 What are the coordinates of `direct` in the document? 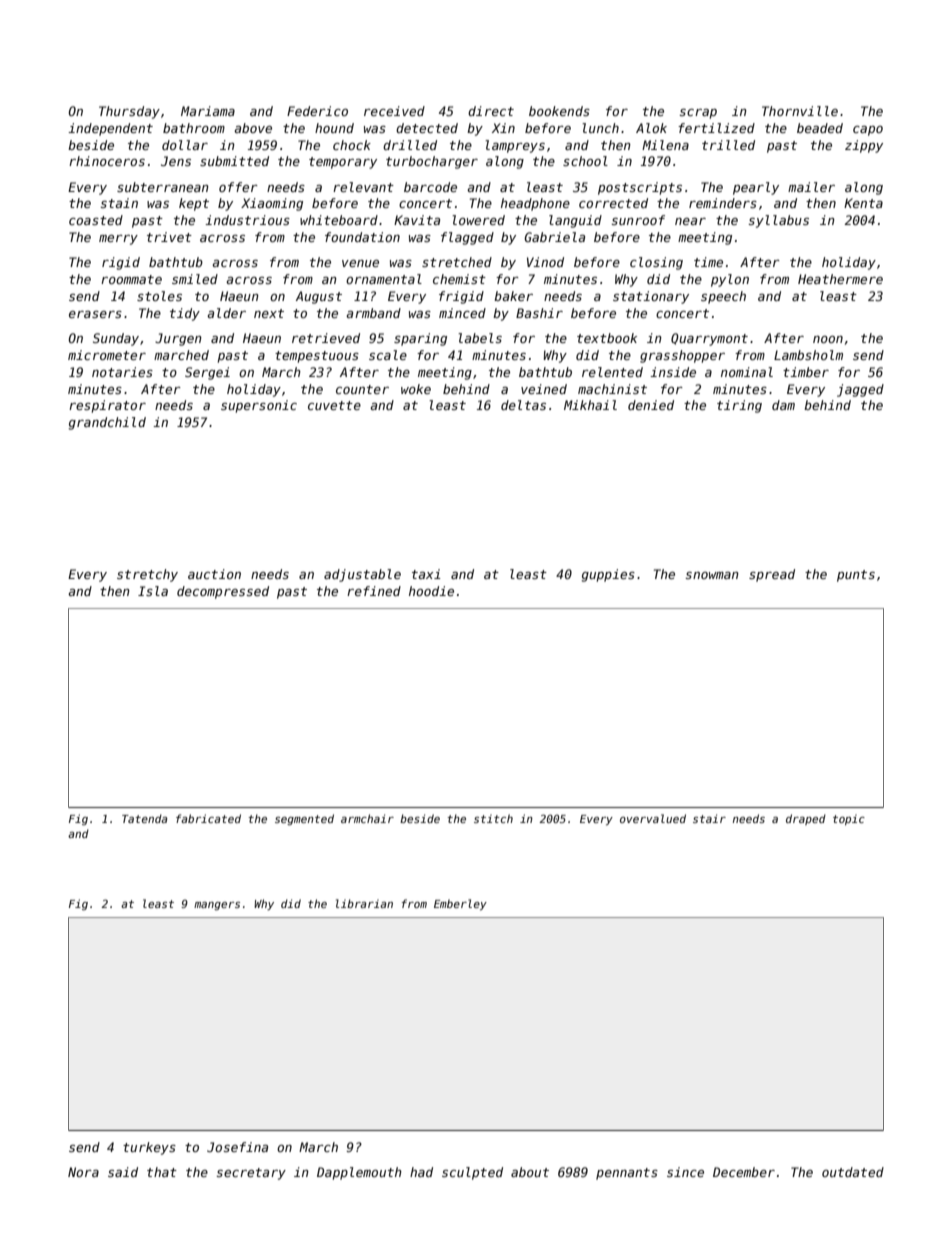 It's located at (491, 111).
